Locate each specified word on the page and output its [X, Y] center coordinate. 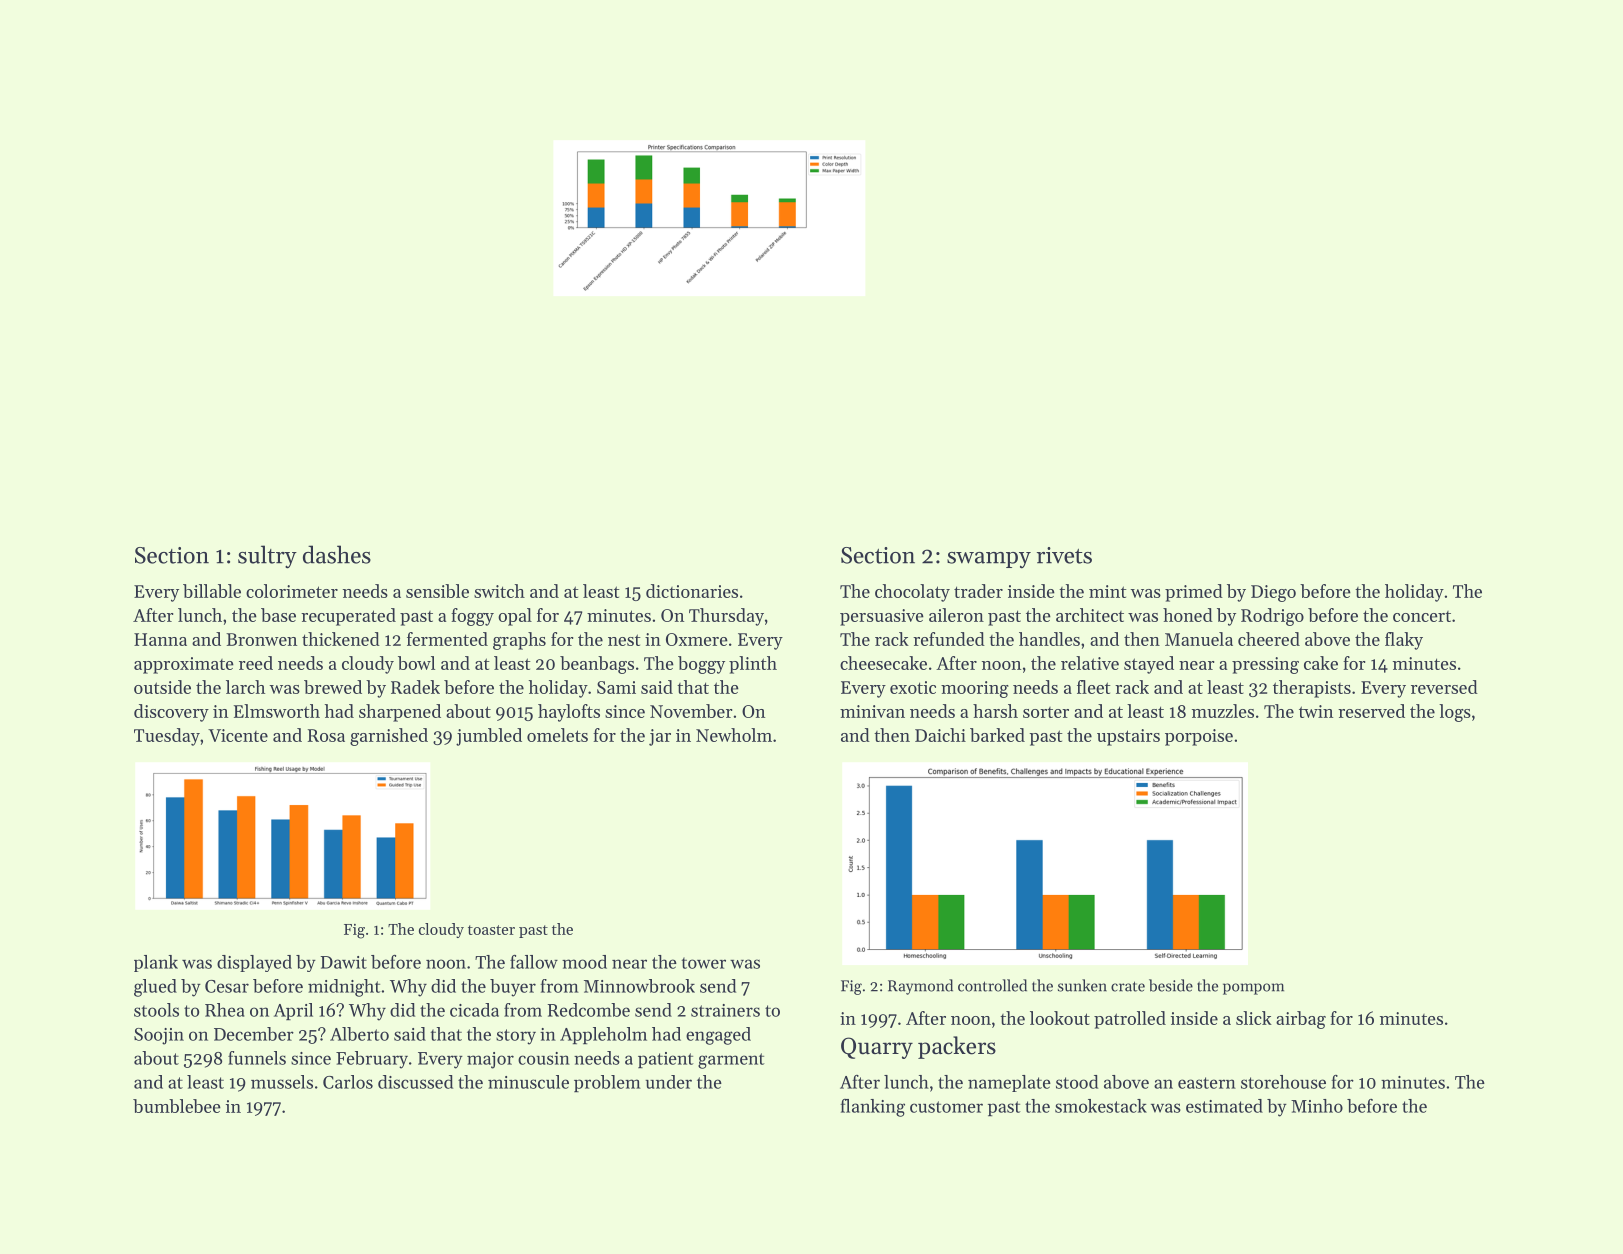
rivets [1064, 555]
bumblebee [177, 1106]
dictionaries [692, 591]
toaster [491, 930]
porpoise [1199, 737]
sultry [267, 557]
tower [704, 963]
